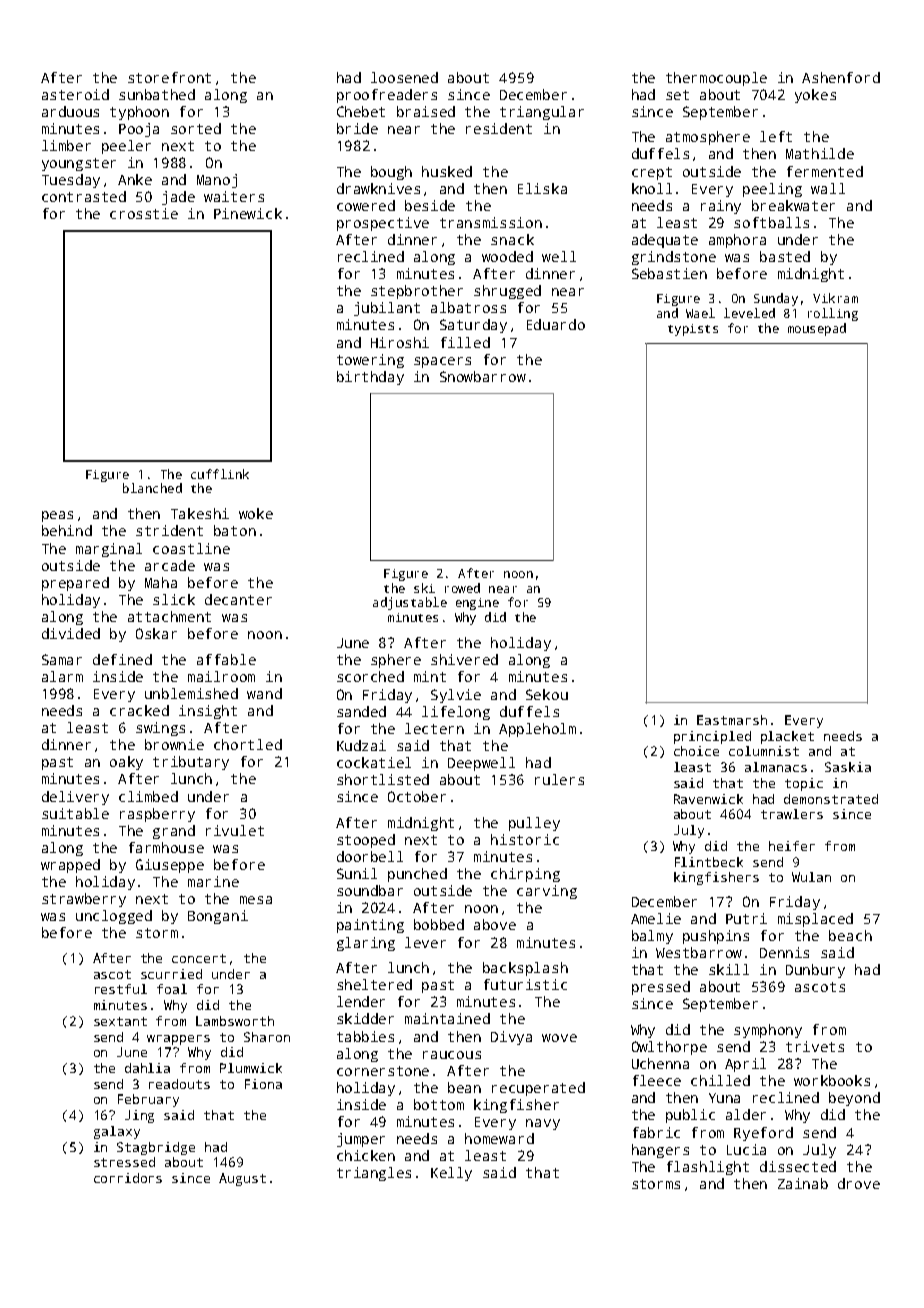 Image resolution: width=924 pixels, height=1308 pixels. What do you see at coordinates (169, 77) in the image?
I see `storefront` at bounding box center [169, 77].
